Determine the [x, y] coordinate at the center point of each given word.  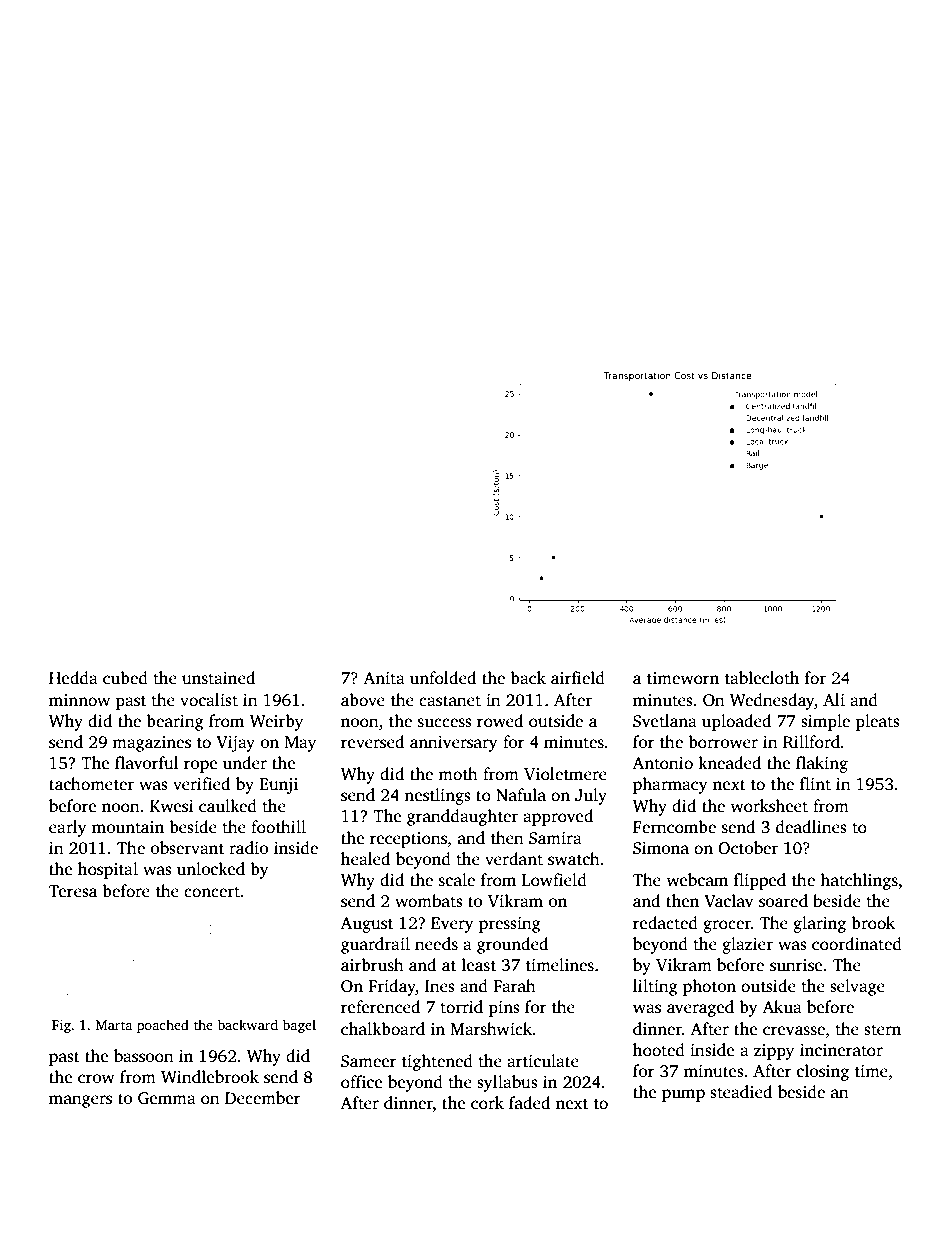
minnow [79, 700]
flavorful [147, 762]
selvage [857, 987]
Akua [782, 1006]
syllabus [507, 1083]
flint [815, 783]
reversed [372, 742]
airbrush [372, 965]
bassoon [144, 1056]
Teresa [73, 891]
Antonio [662, 763]
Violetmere [565, 774]
